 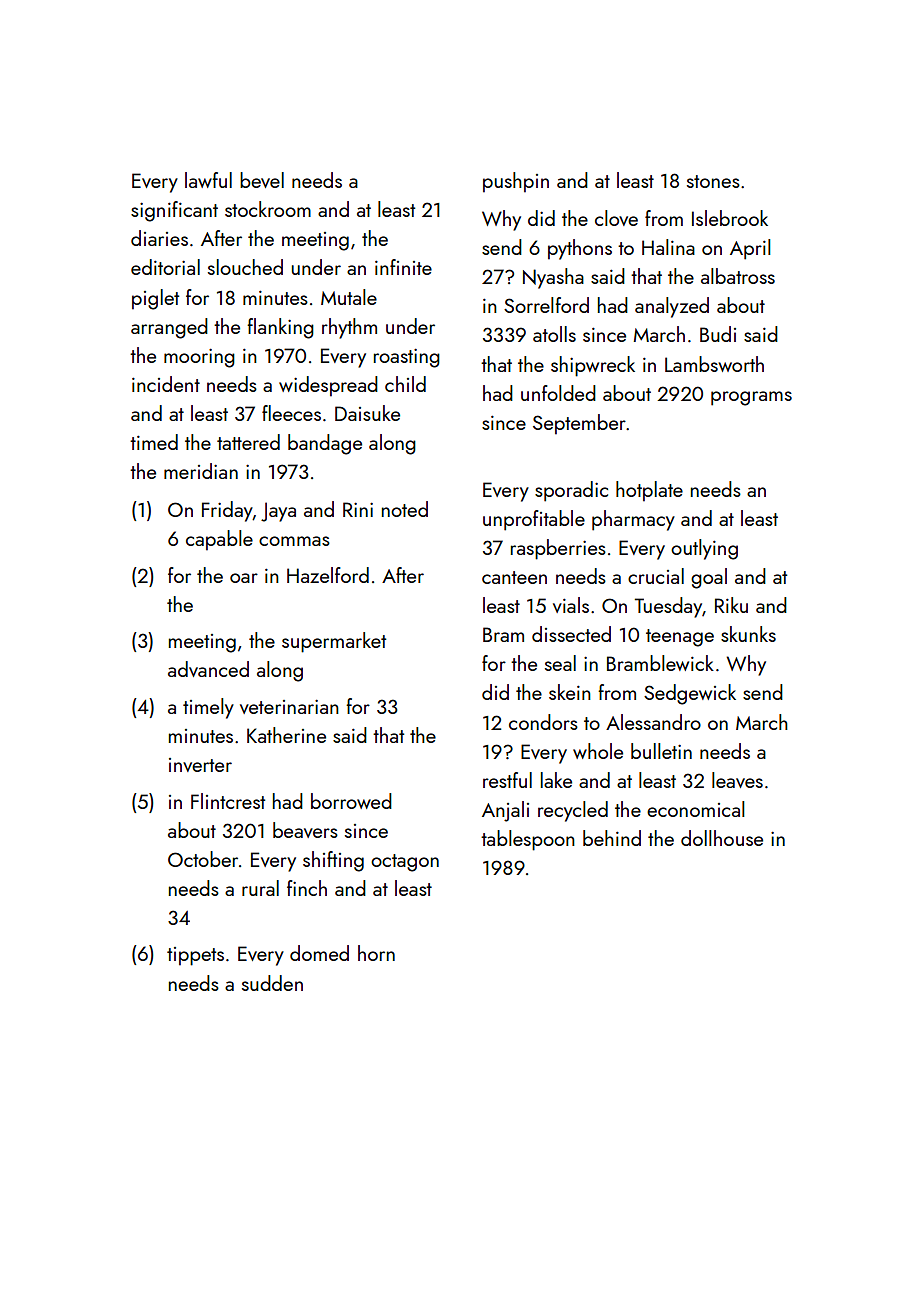 What do you see at coordinates (573, 811) in the screenshot?
I see `recycled` at bounding box center [573, 811].
